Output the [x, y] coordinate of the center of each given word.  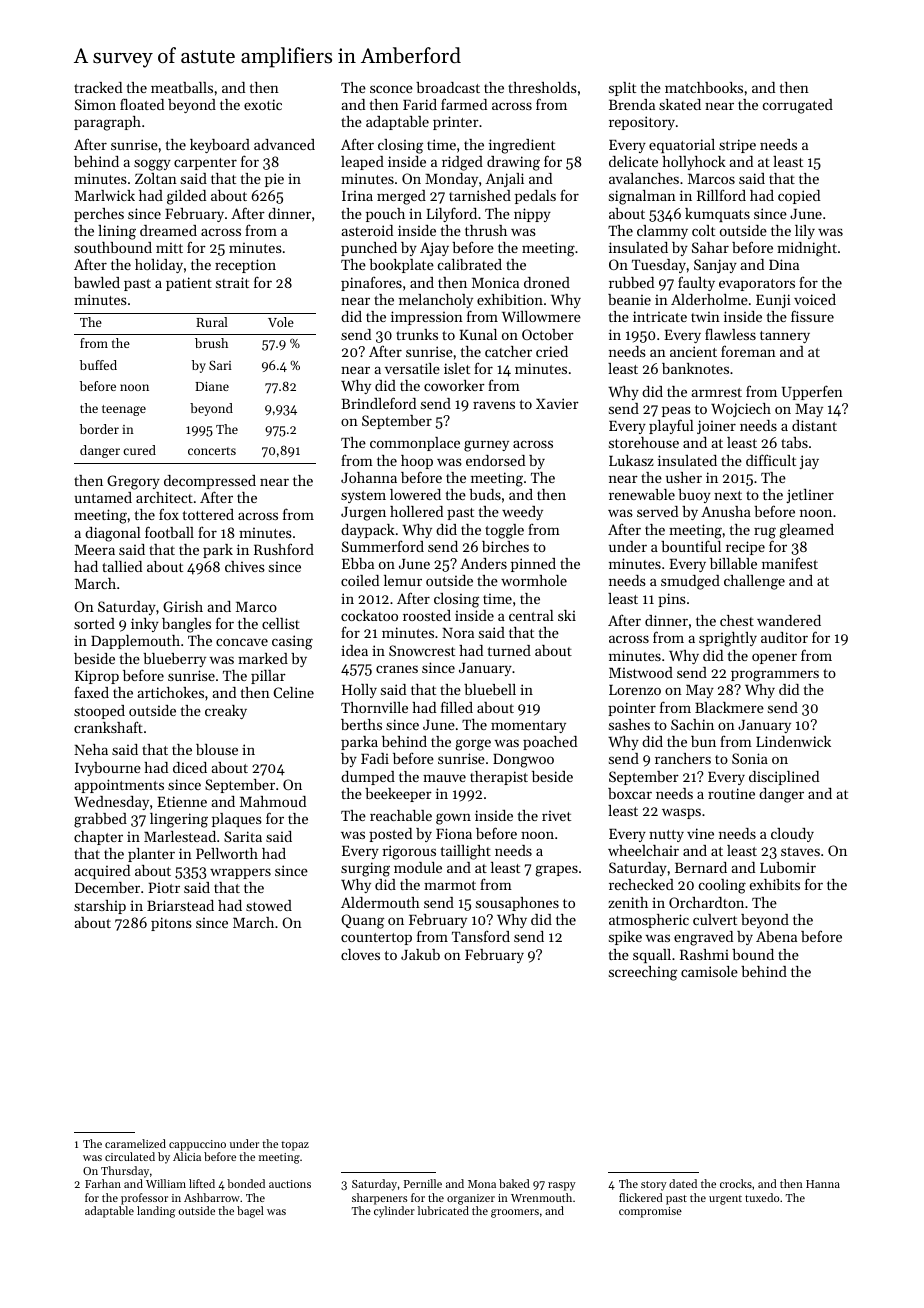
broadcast [448, 87]
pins [672, 600]
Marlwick [105, 195]
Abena [776, 936]
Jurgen [363, 514]
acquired [102, 872]
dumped [368, 778]
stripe [737, 146]
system [363, 497]
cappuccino [197, 1145]
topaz [295, 1146]
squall [652, 956]
